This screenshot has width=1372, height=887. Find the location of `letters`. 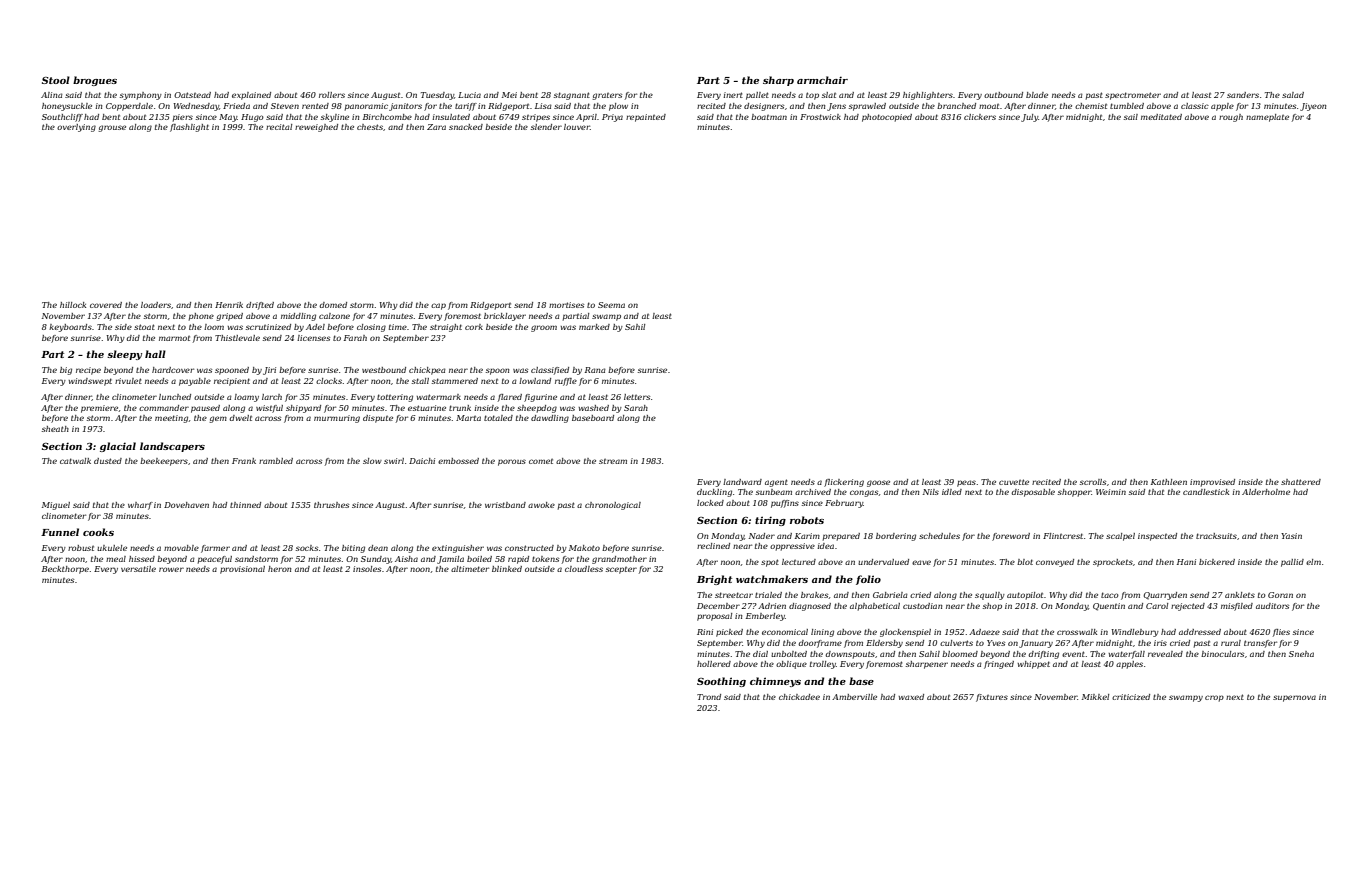

letters is located at coordinates (637, 397).
